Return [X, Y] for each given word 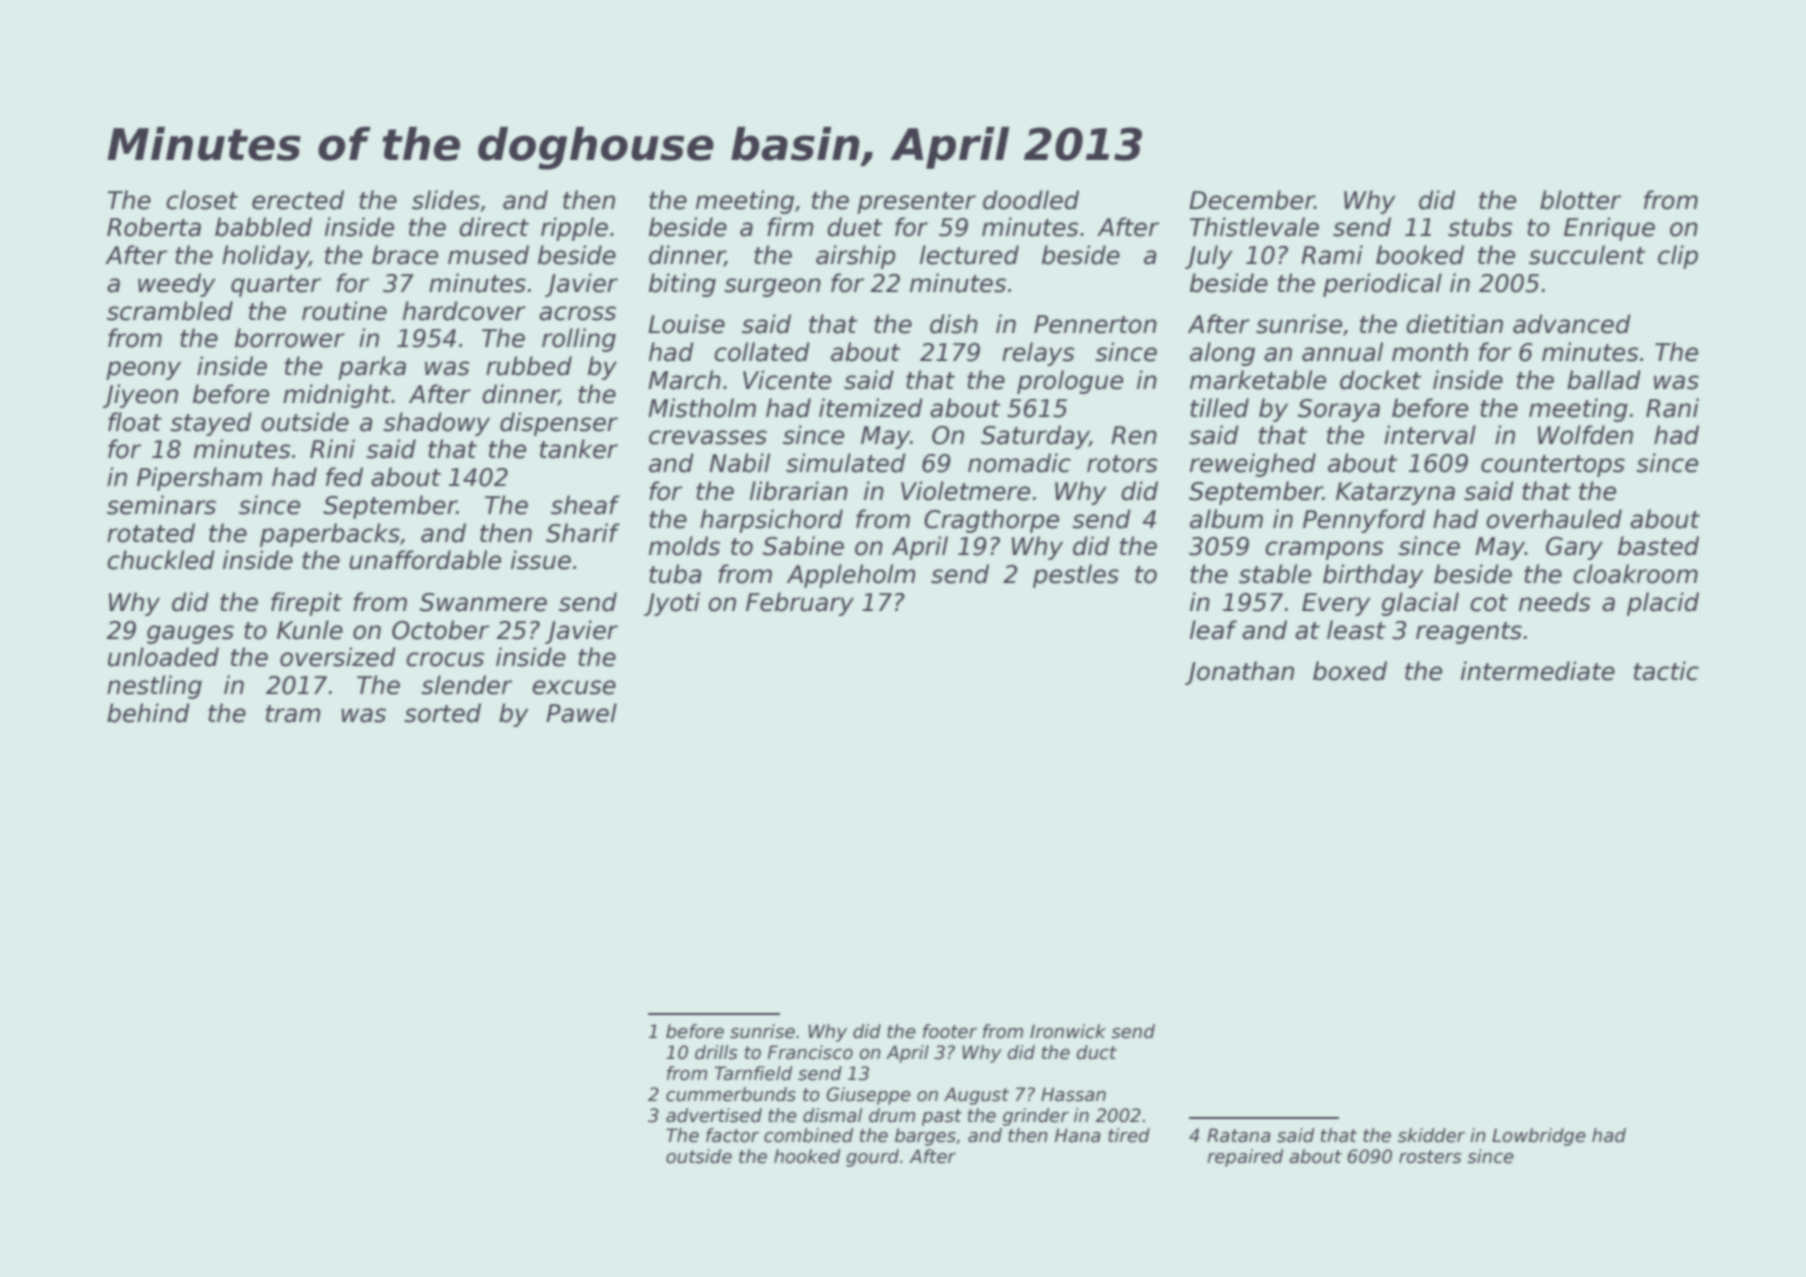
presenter [916, 203]
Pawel [581, 713]
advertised [714, 1115]
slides [446, 200]
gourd [872, 1158]
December [1252, 200]
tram [293, 714]
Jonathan [1239, 673]
